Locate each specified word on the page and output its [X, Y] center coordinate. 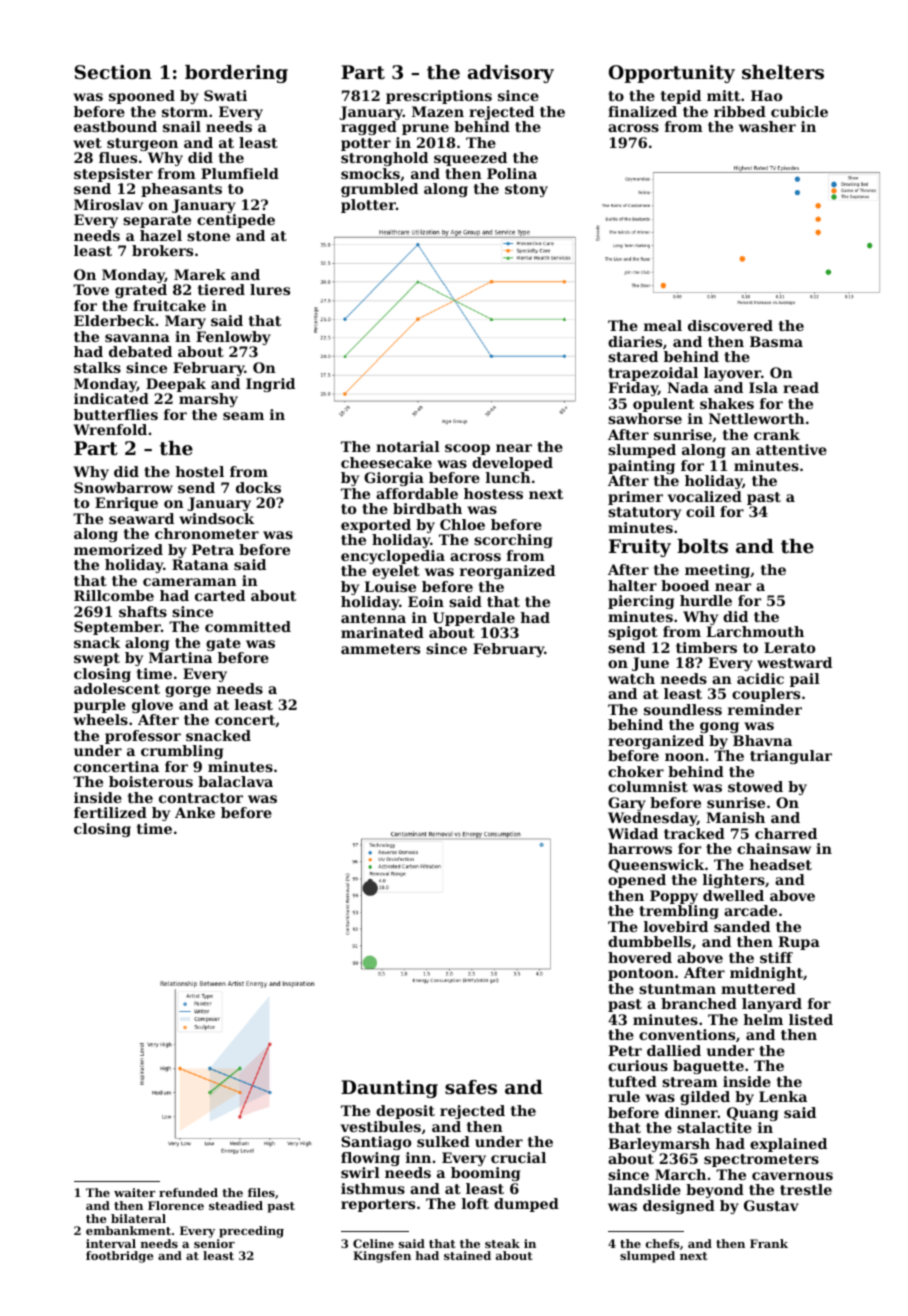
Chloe [462, 524]
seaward [141, 518]
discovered [730, 325]
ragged [369, 128]
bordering [236, 74]
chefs [662, 1243]
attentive [791, 449]
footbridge [119, 1257]
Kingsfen [382, 1257]
